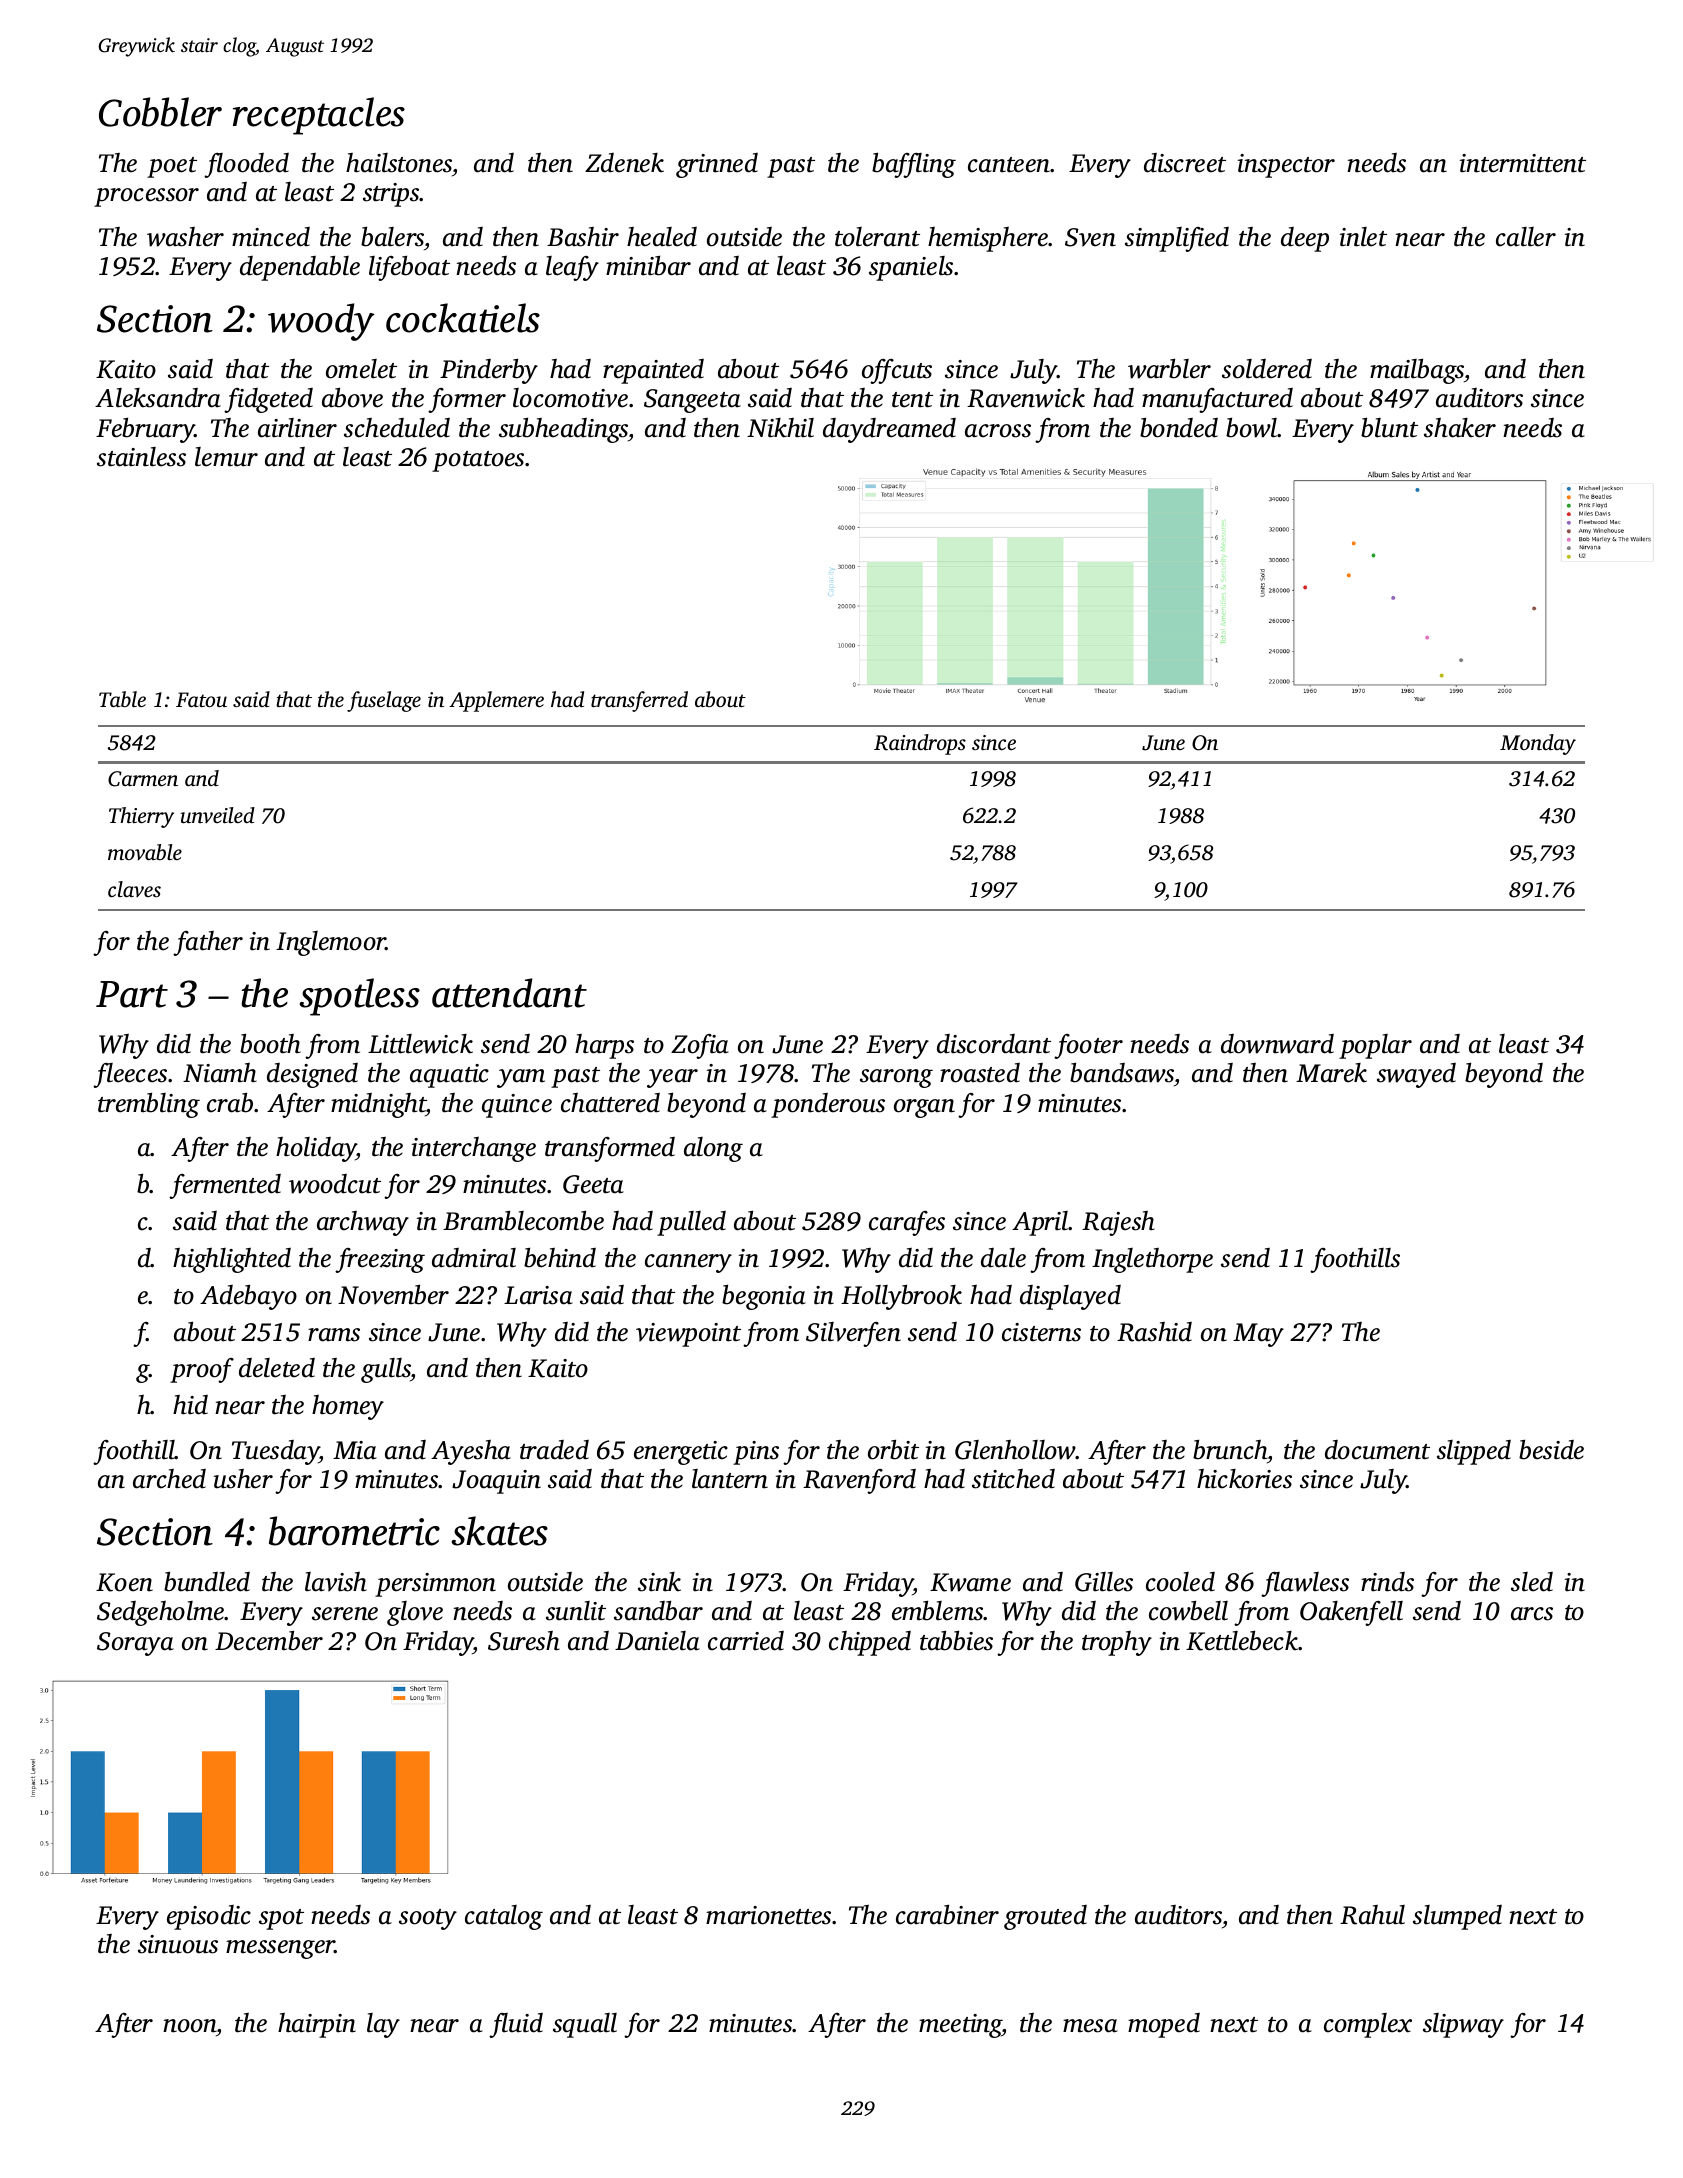  What do you see at coordinates (516, 2025) in the screenshot?
I see `fluid` at bounding box center [516, 2025].
